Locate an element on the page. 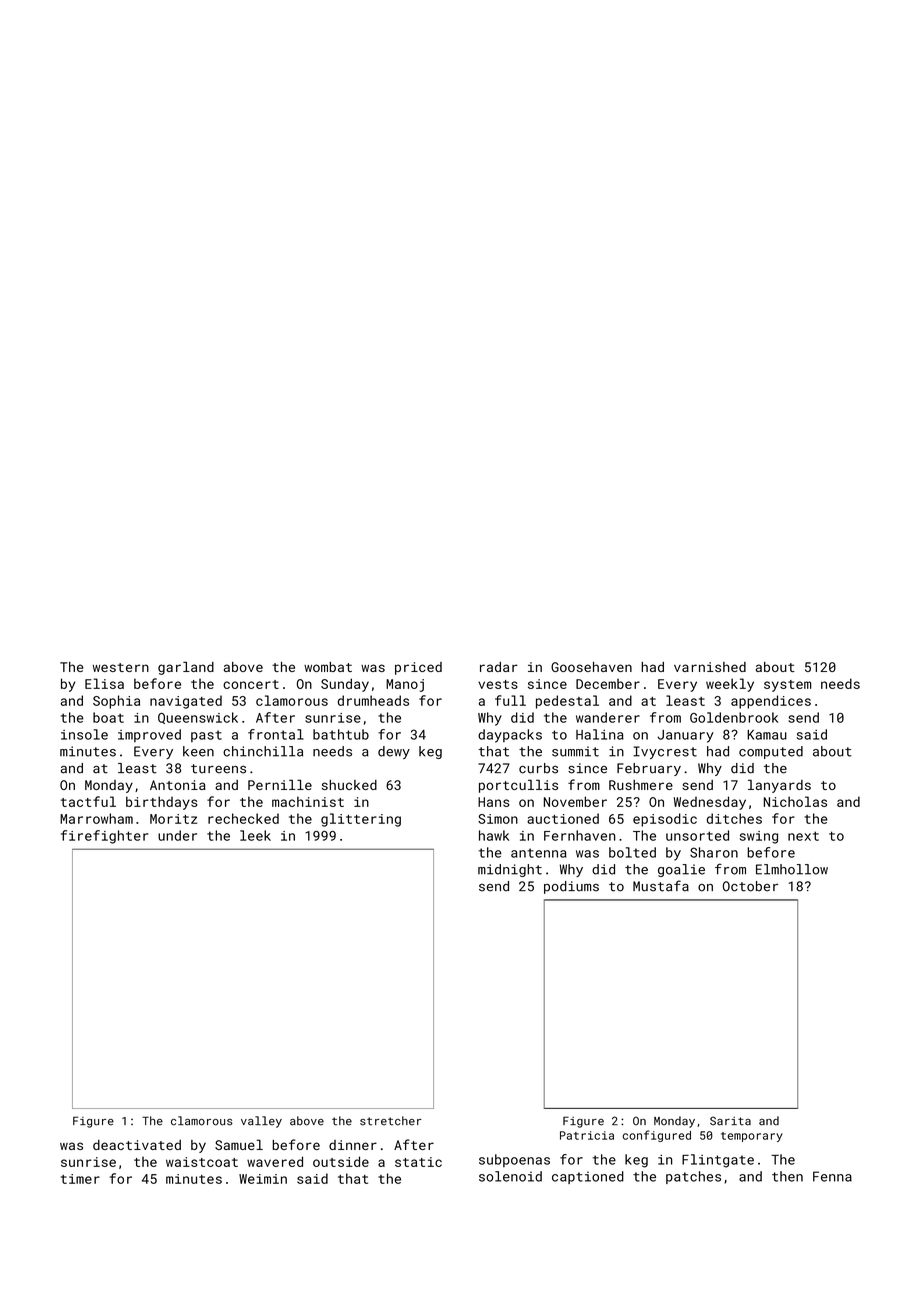  Sarita is located at coordinates (730, 1121).
